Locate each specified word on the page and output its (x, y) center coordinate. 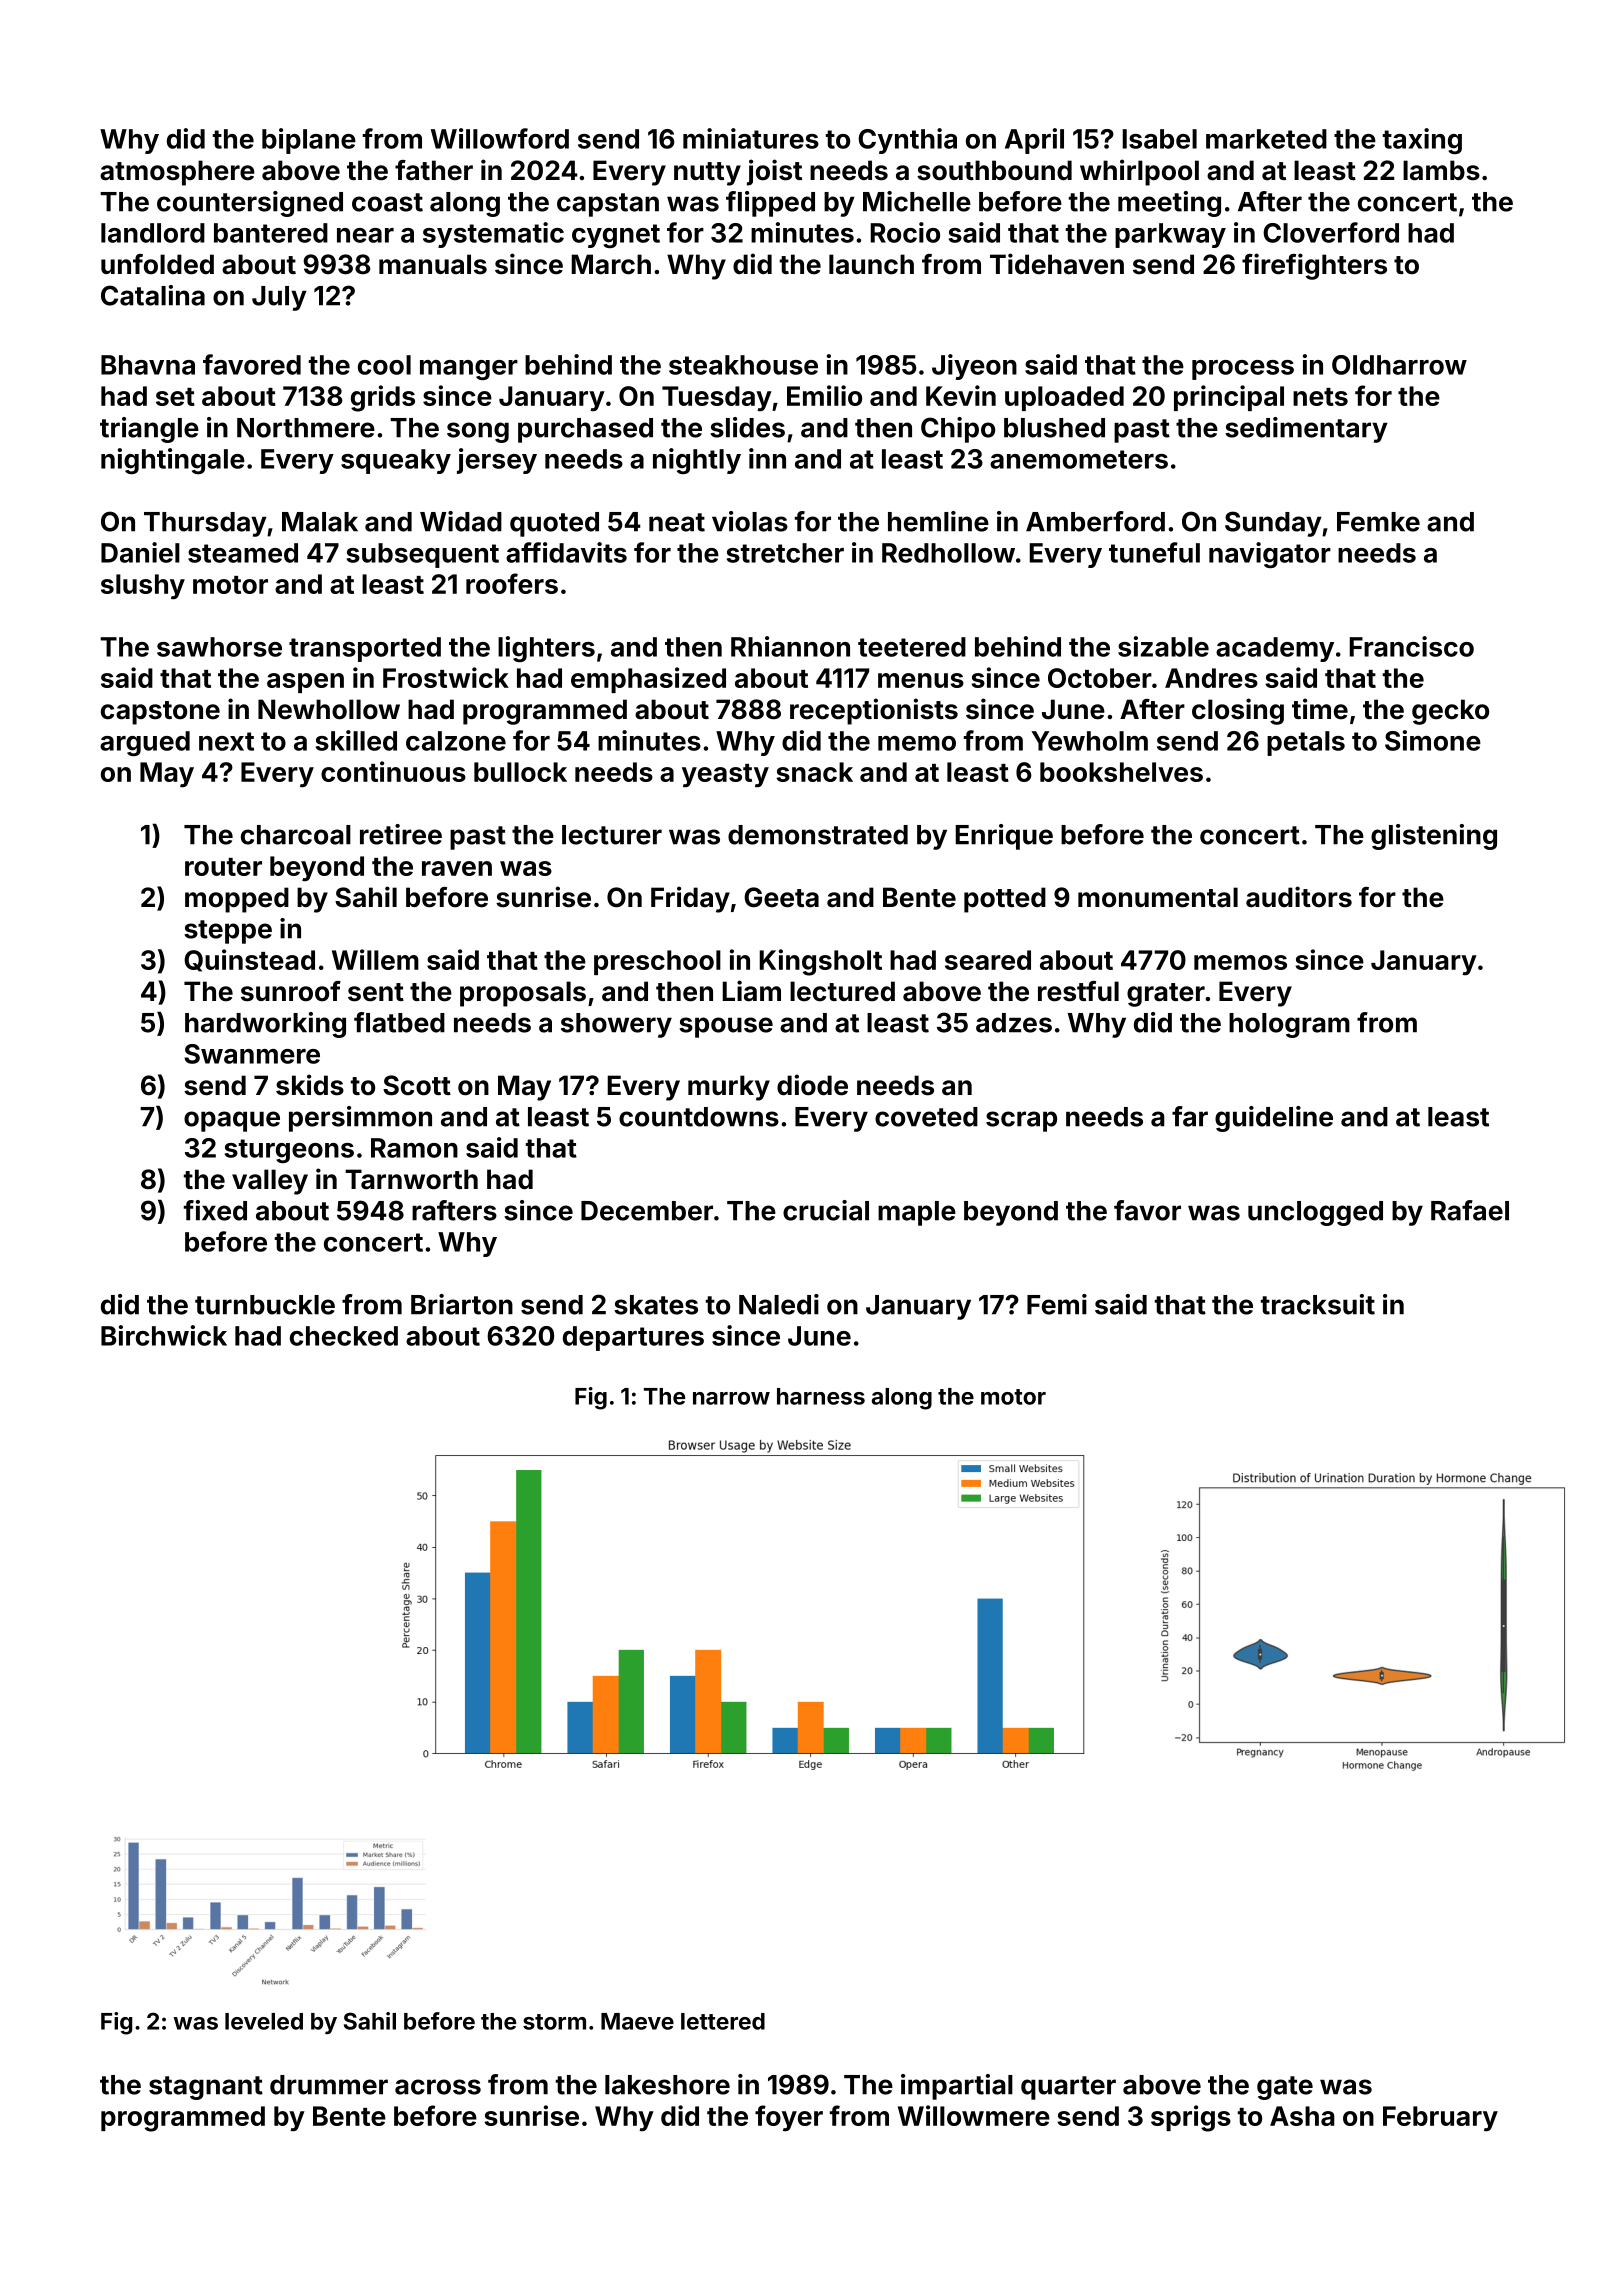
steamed (243, 553)
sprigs (1191, 2118)
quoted (554, 524)
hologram (1289, 1025)
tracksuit (1318, 1304)
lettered (723, 2021)
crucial (826, 1210)
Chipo (958, 430)
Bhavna (148, 365)
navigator (1270, 555)
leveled (264, 2021)
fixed (215, 1210)
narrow (731, 1398)
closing (1238, 711)
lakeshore (667, 2085)
